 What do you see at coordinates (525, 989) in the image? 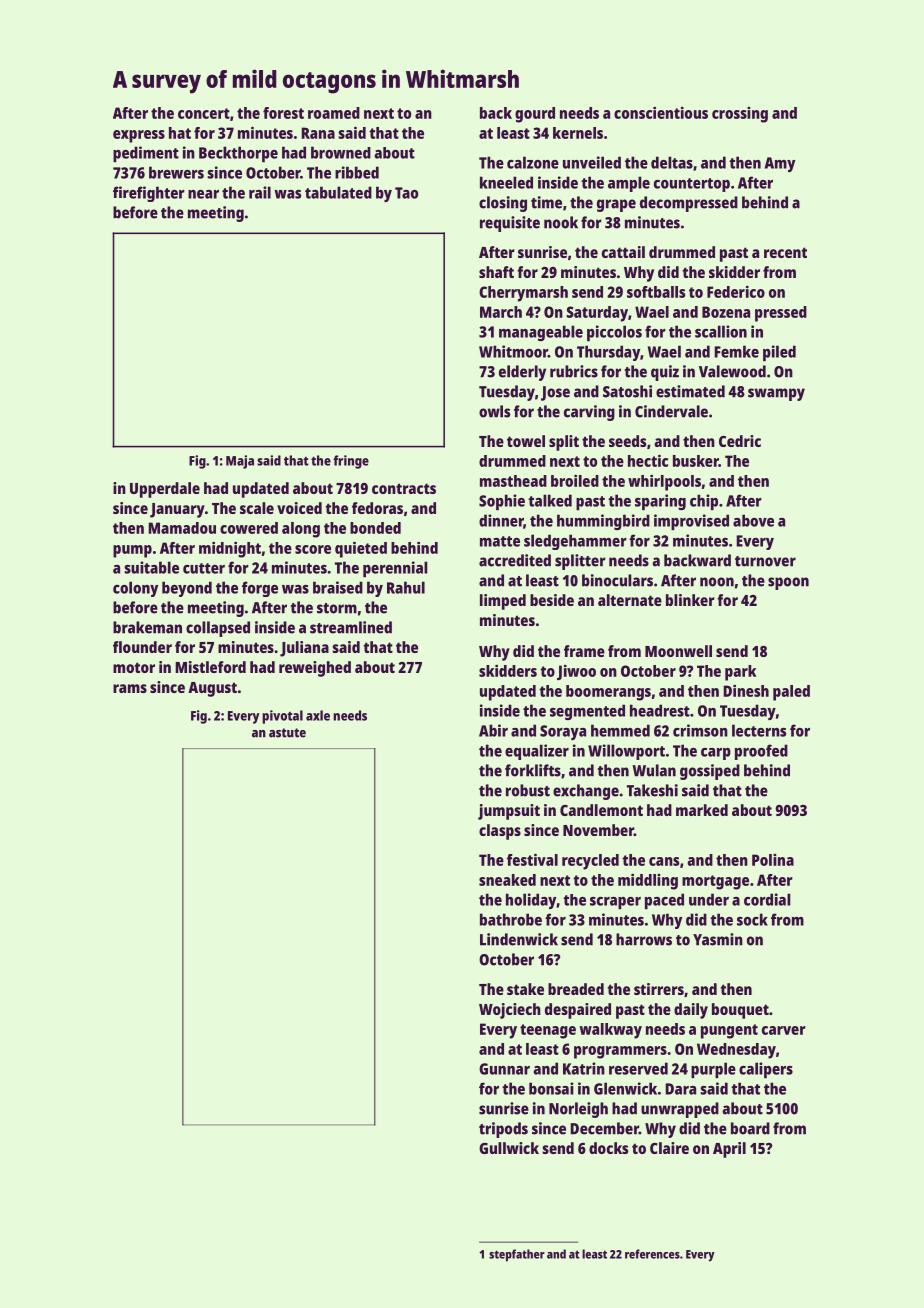
I see `stake` at bounding box center [525, 989].
